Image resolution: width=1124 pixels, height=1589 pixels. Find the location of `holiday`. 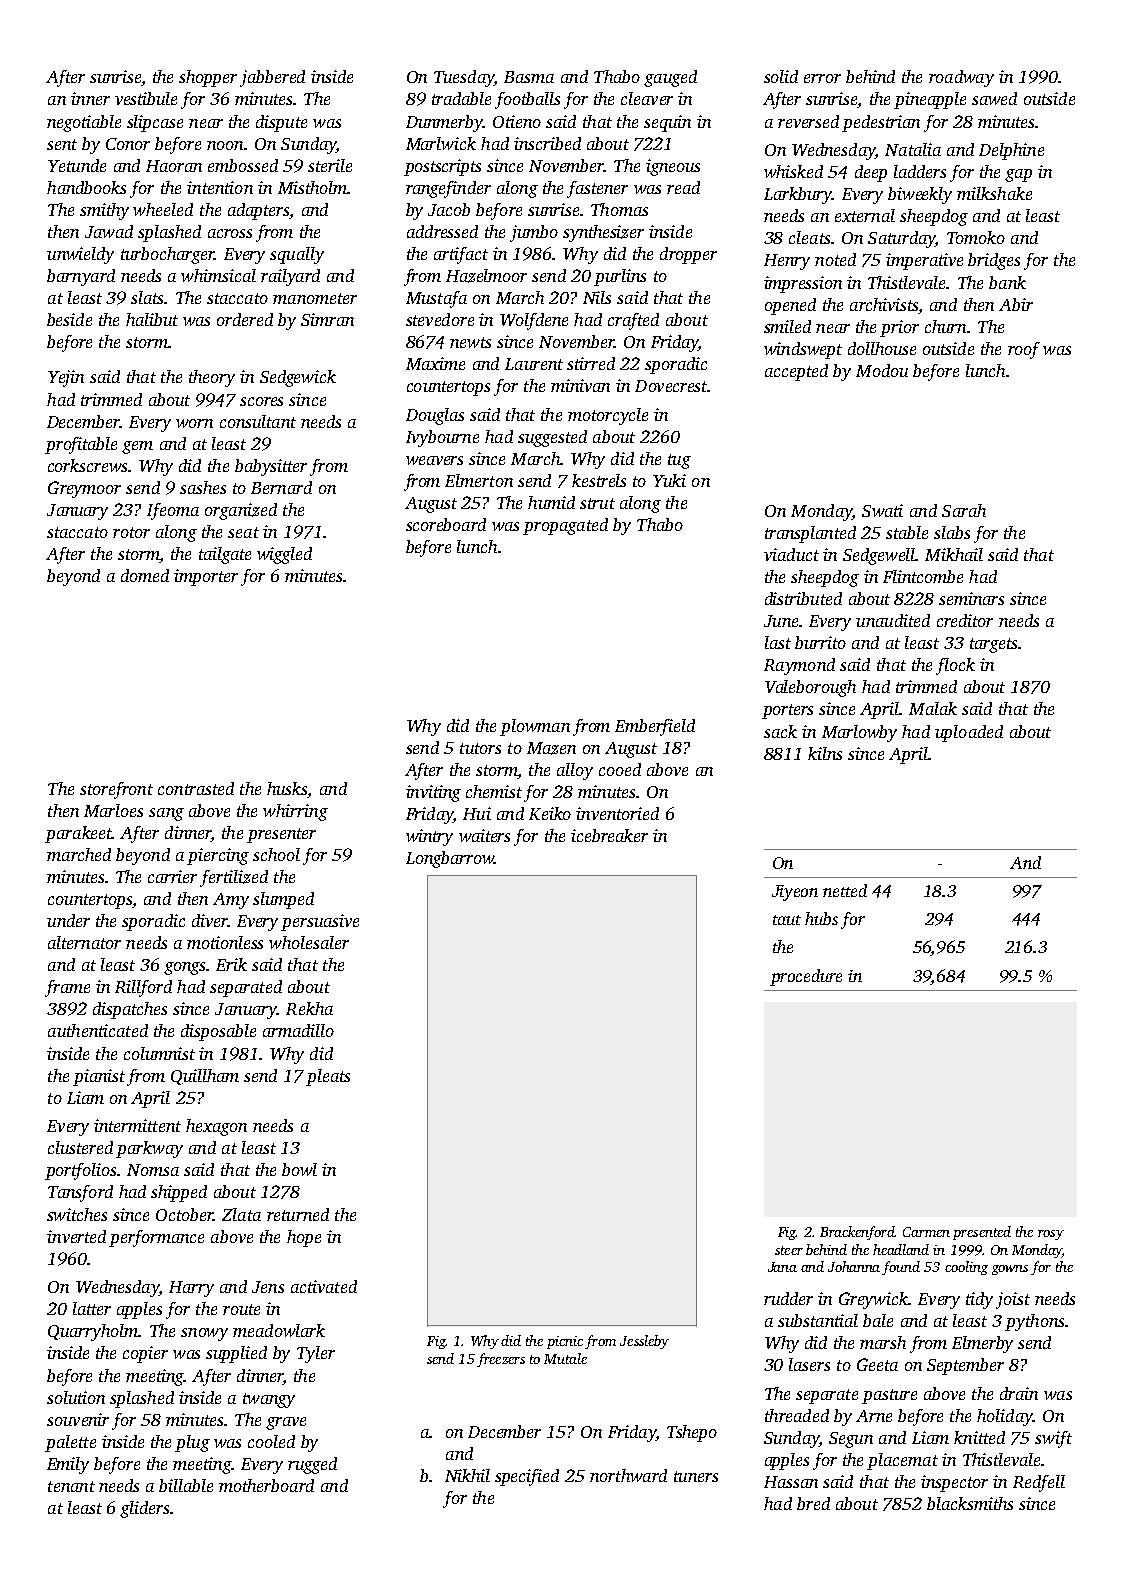

holiday is located at coordinates (1005, 1417).
